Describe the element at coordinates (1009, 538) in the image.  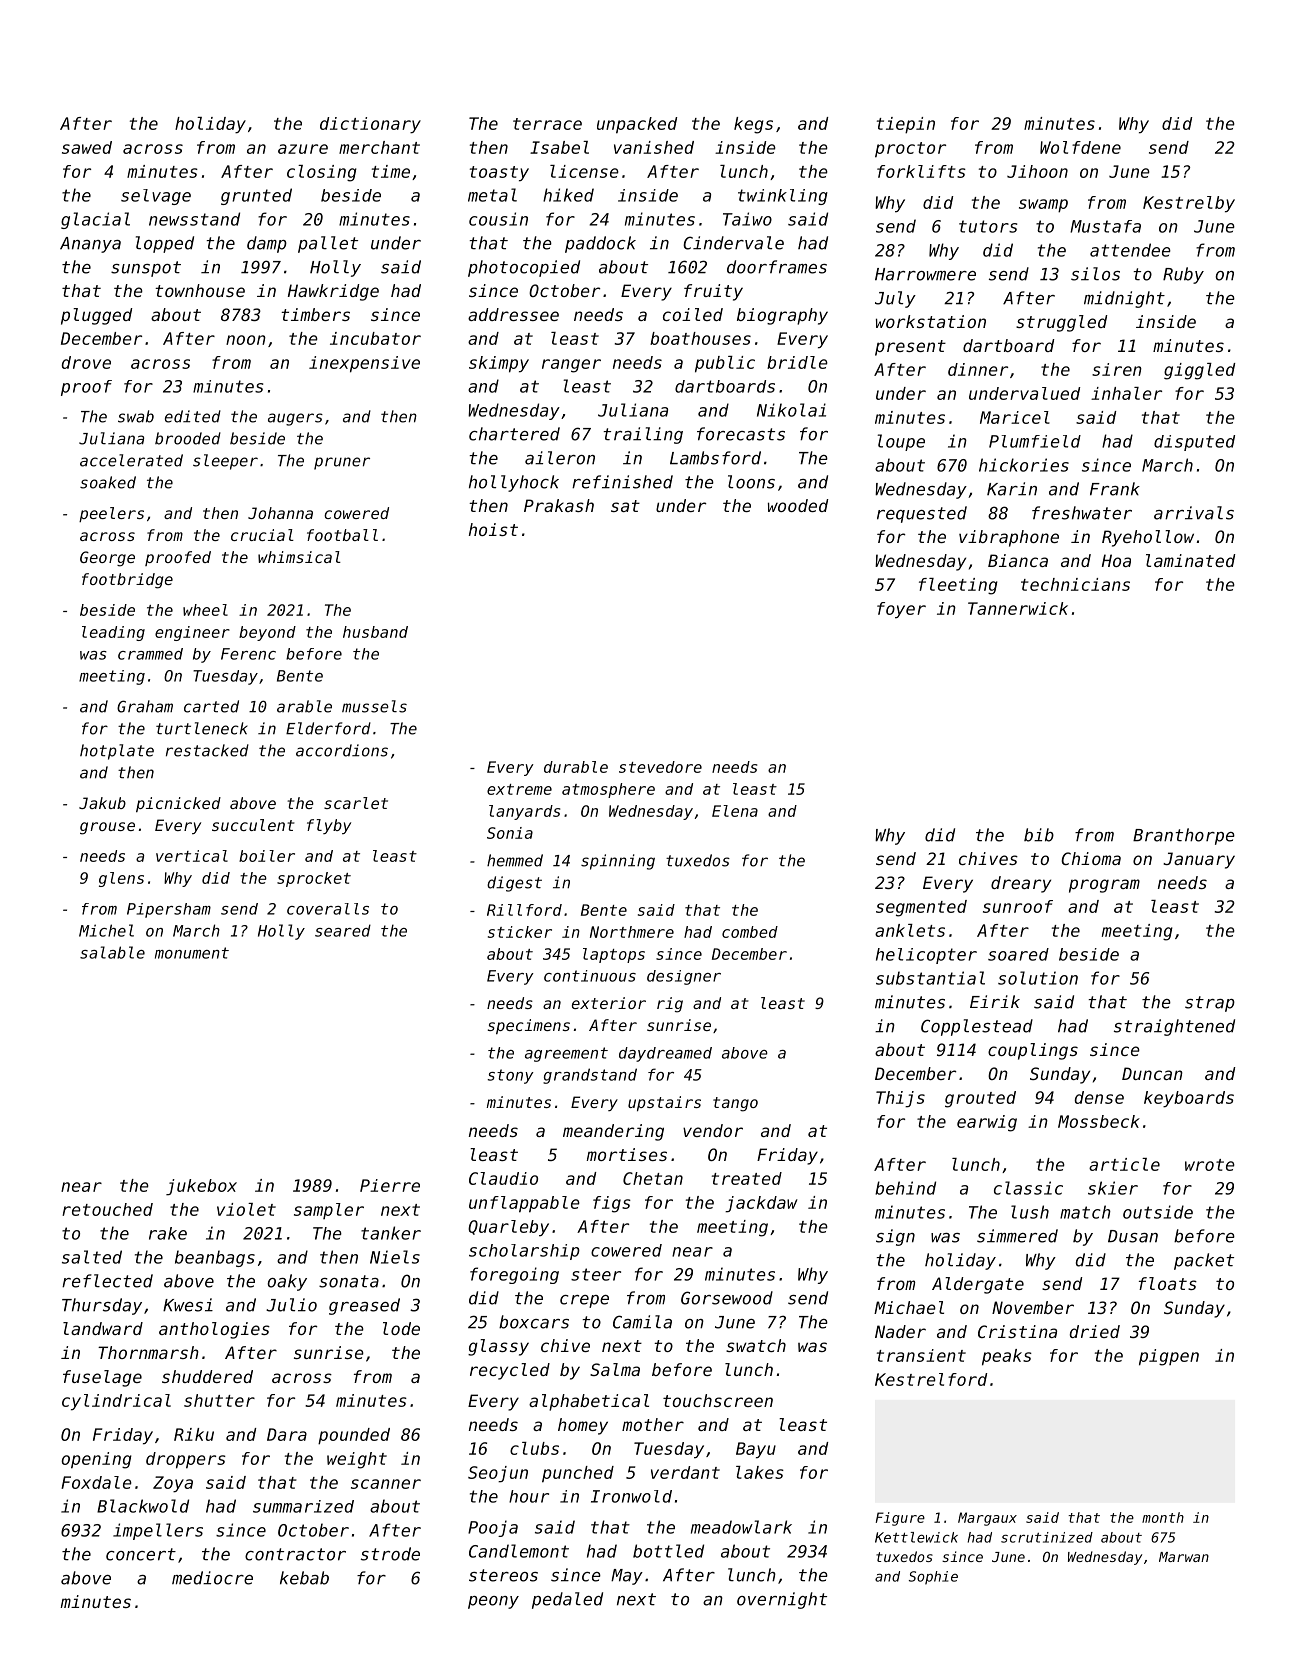
I see `vibraphone` at that location.
